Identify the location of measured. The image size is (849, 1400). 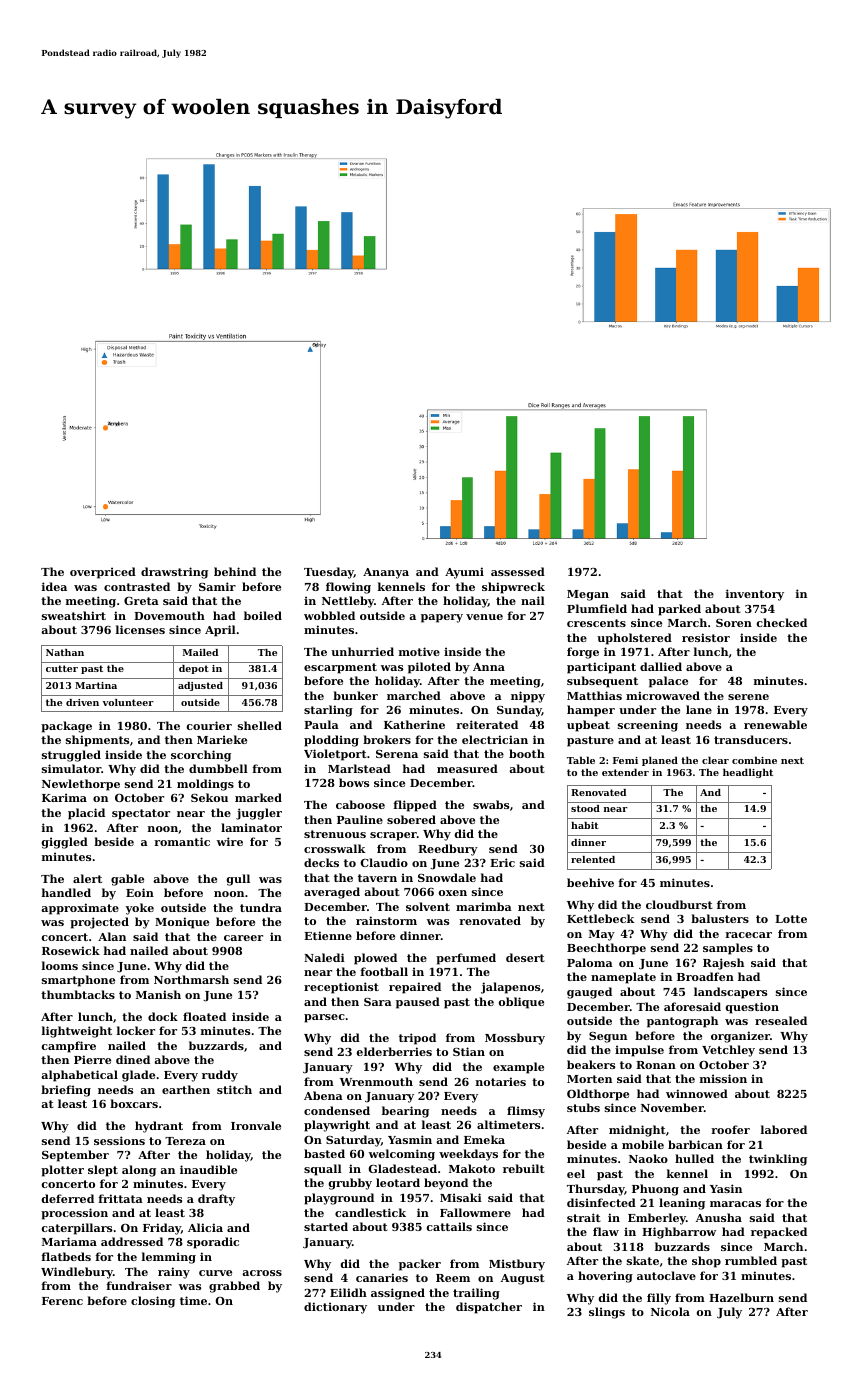
(467, 768).
